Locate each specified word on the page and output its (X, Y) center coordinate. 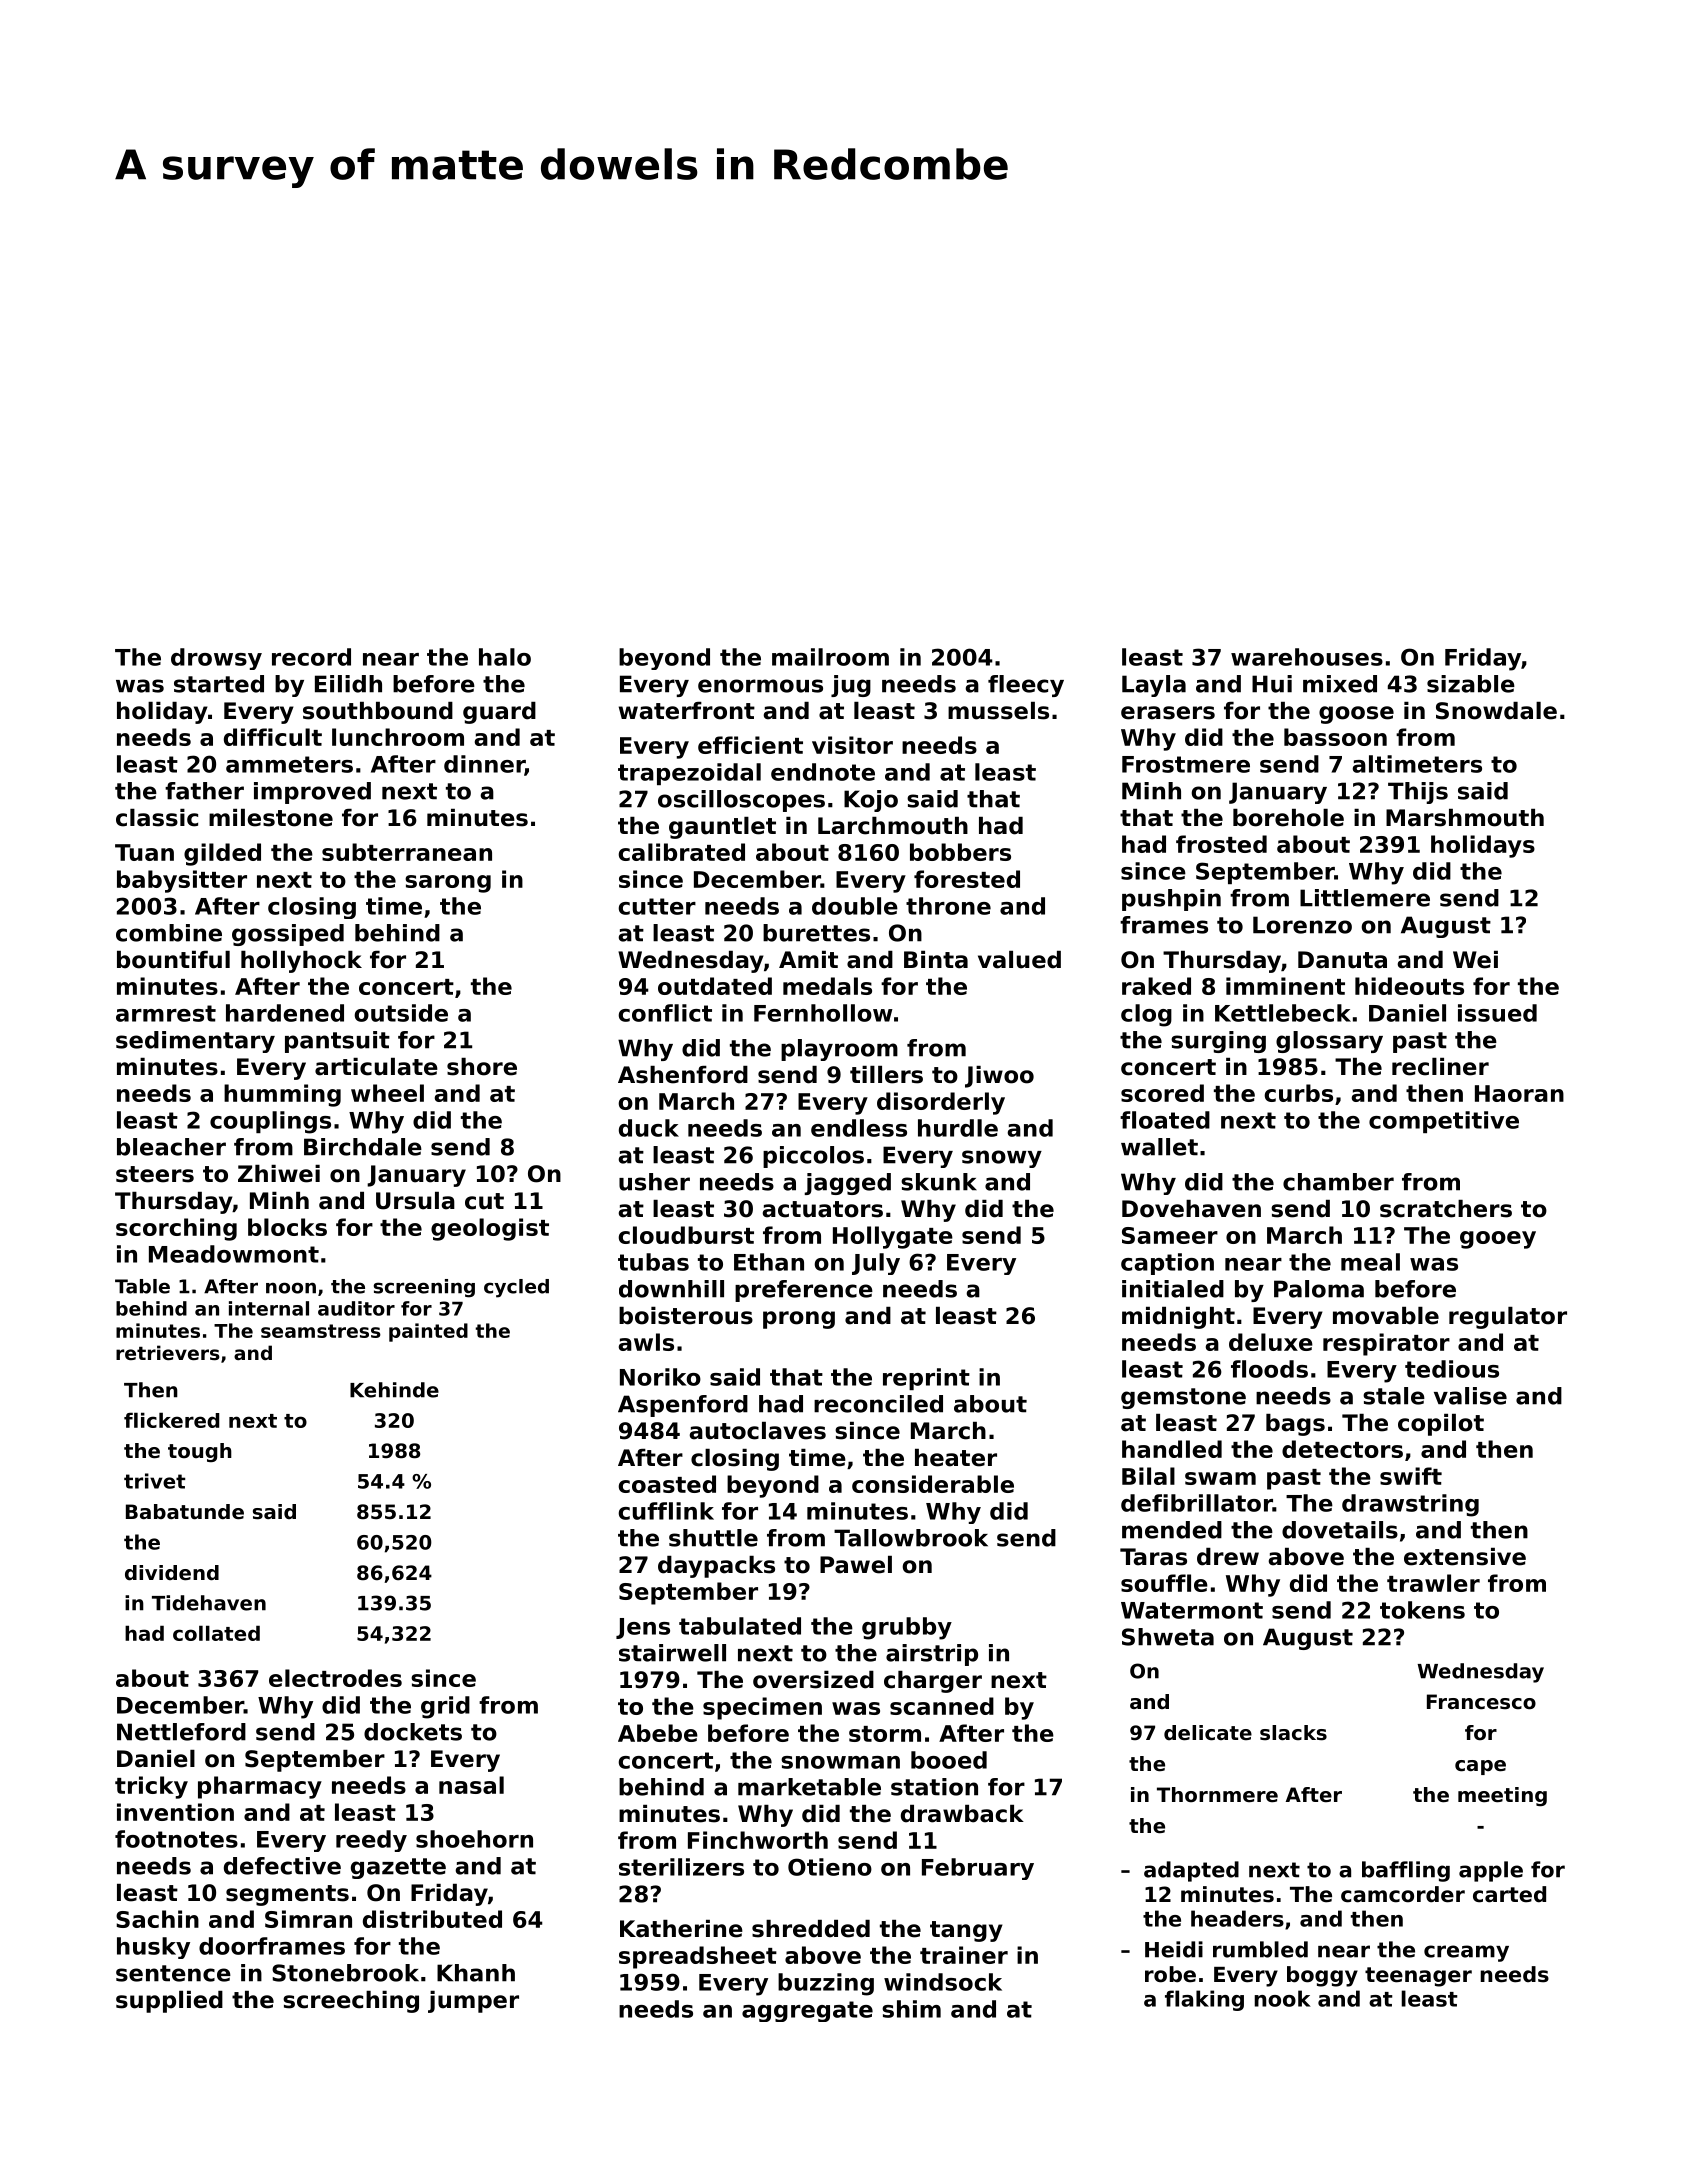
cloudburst (686, 1235)
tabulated (740, 1626)
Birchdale (363, 1147)
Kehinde (394, 1390)
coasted (667, 1484)
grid (445, 1707)
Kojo (871, 801)
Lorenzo (1302, 925)
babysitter (182, 881)
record (311, 657)
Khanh (476, 1973)
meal (1370, 1262)
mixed (1340, 684)
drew (1228, 1557)
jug (851, 686)
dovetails (1340, 1530)
